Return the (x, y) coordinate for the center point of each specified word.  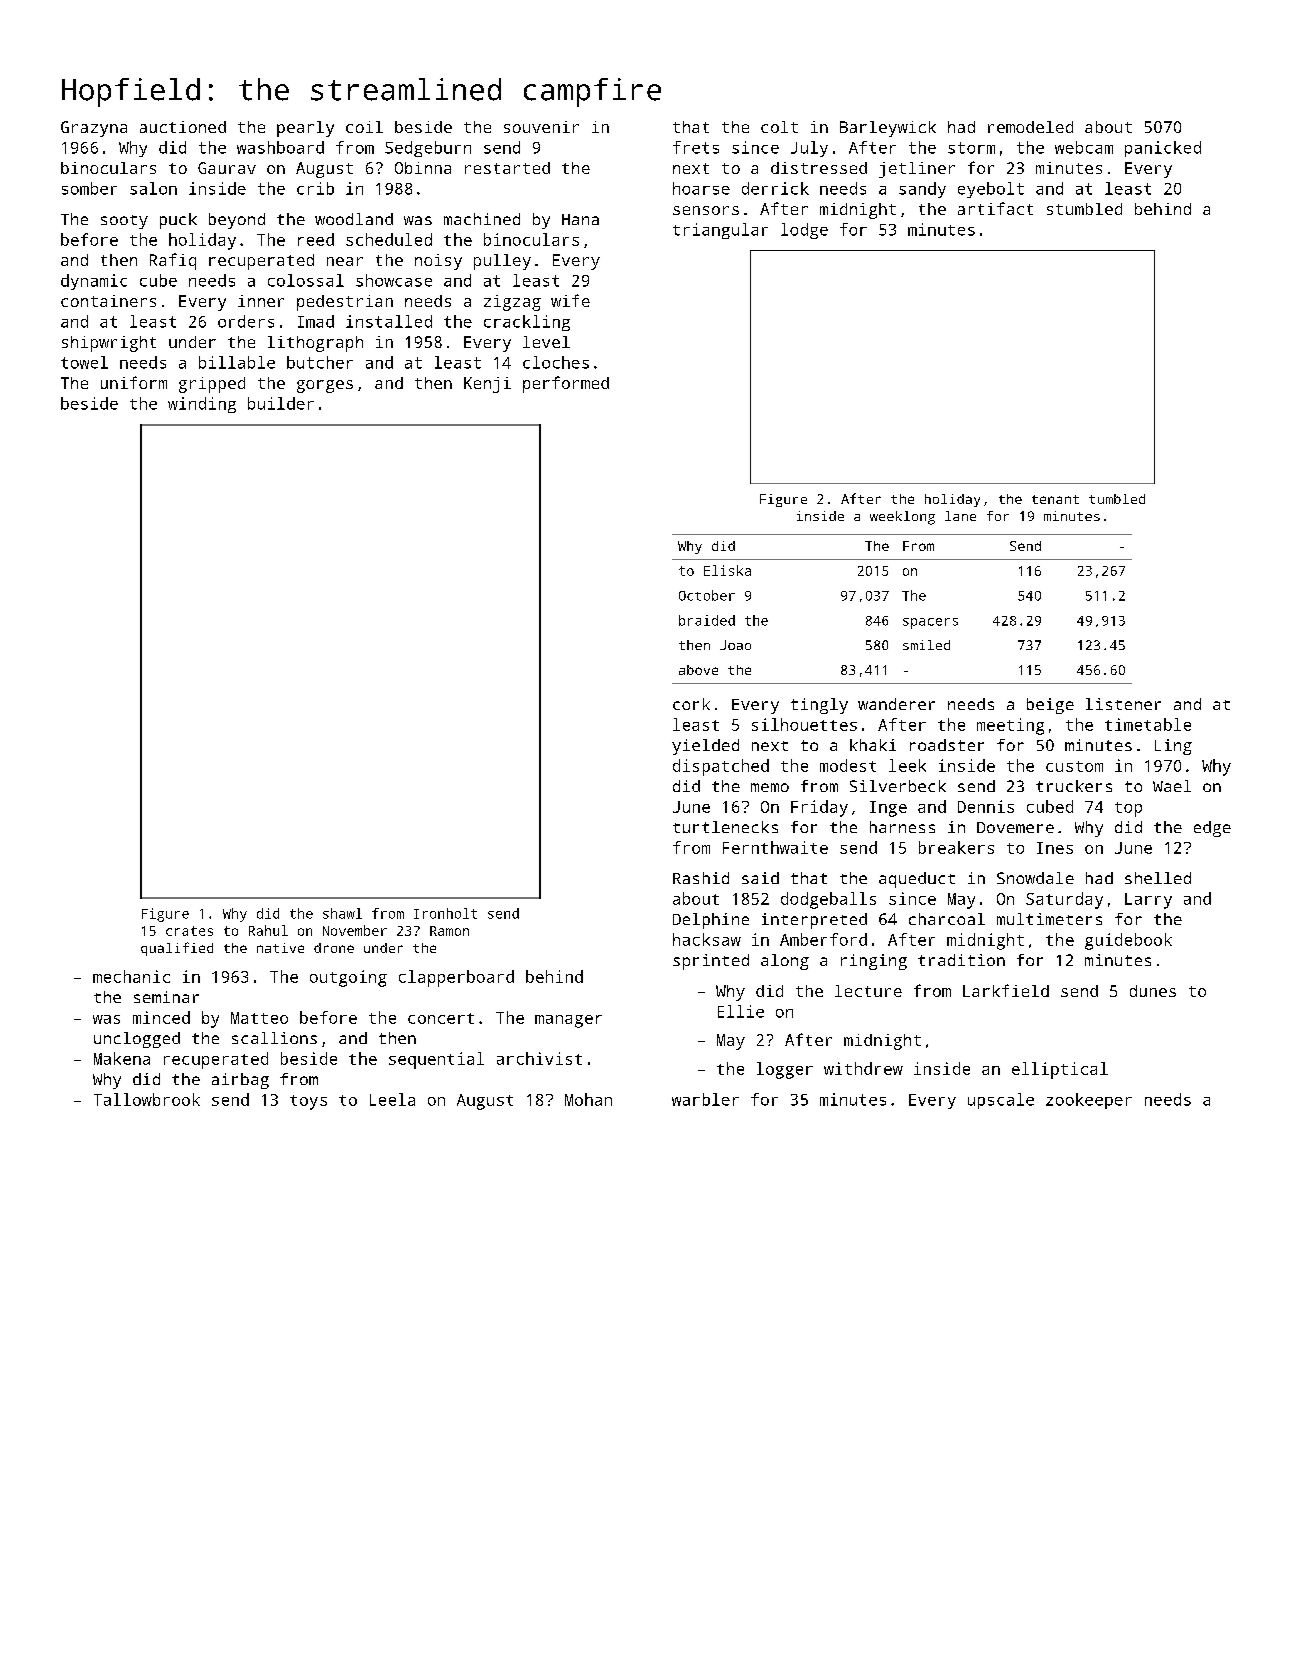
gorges (325, 386)
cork (691, 704)
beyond (237, 221)
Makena (122, 1058)
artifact (995, 208)
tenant (1055, 499)
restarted (507, 168)
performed (566, 384)
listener (1123, 704)
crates (189, 931)
